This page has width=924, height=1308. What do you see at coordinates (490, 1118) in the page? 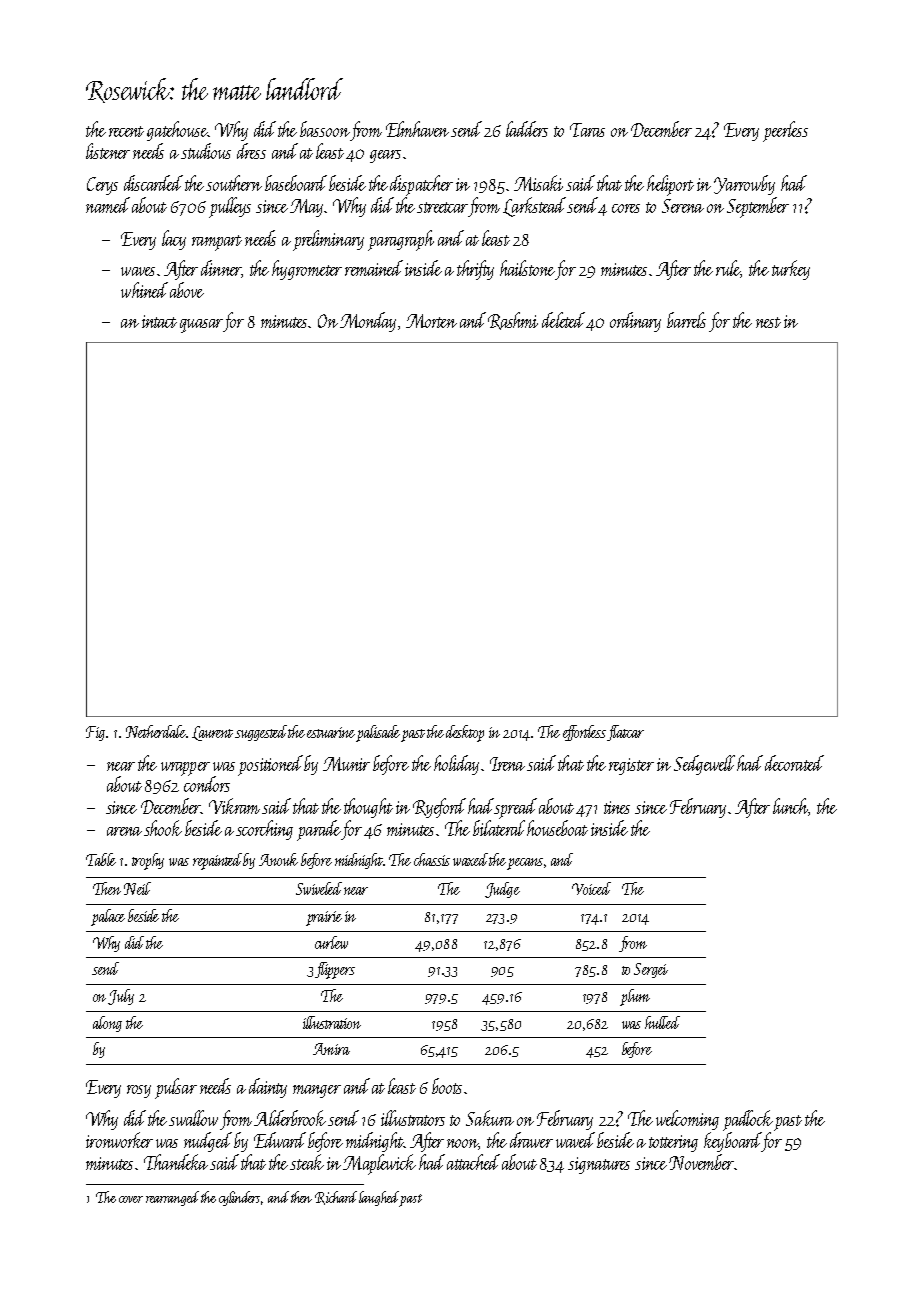
I see `Sakura` at bounding box center [490, 1118].
